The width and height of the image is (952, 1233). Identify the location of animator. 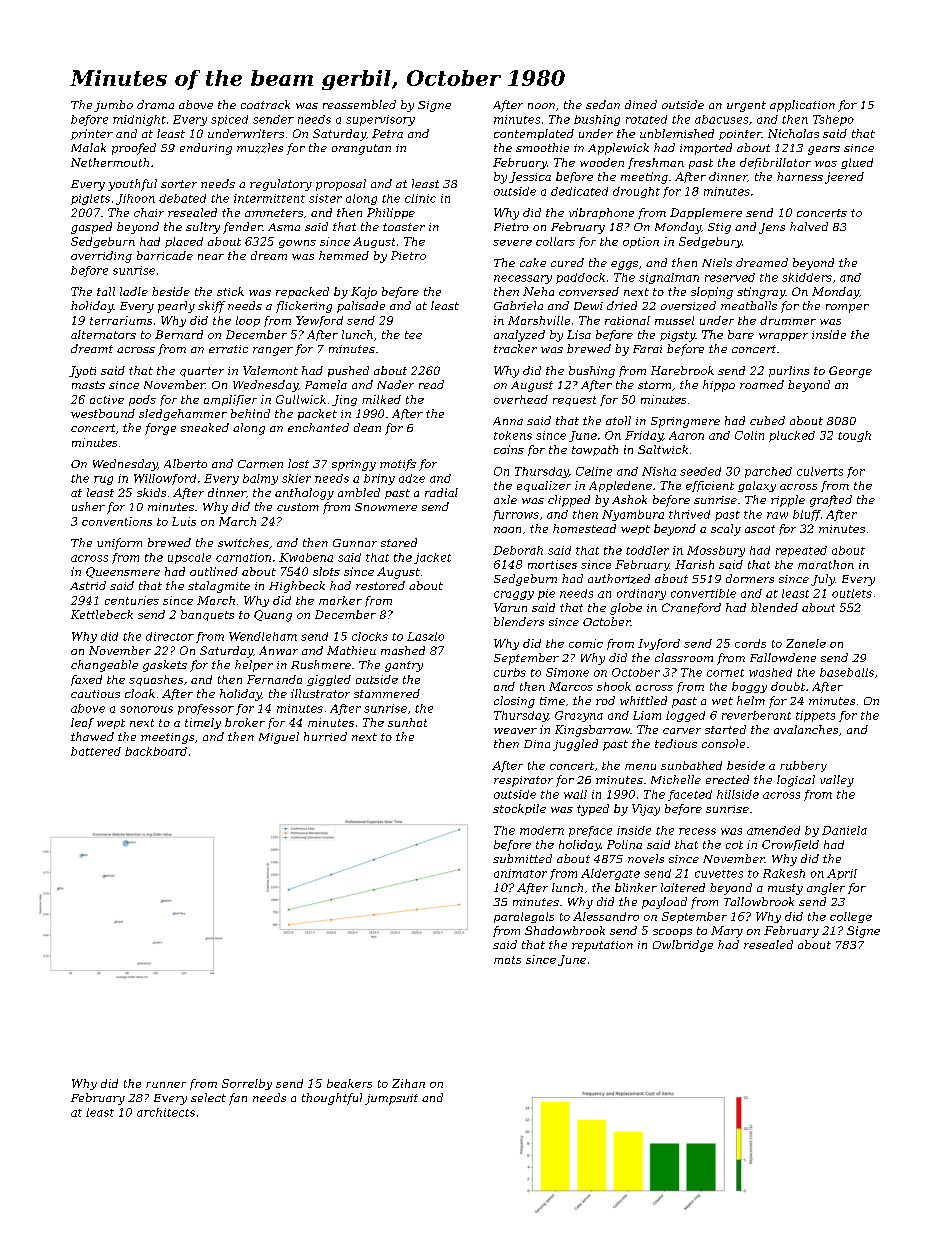
(520, 873).
